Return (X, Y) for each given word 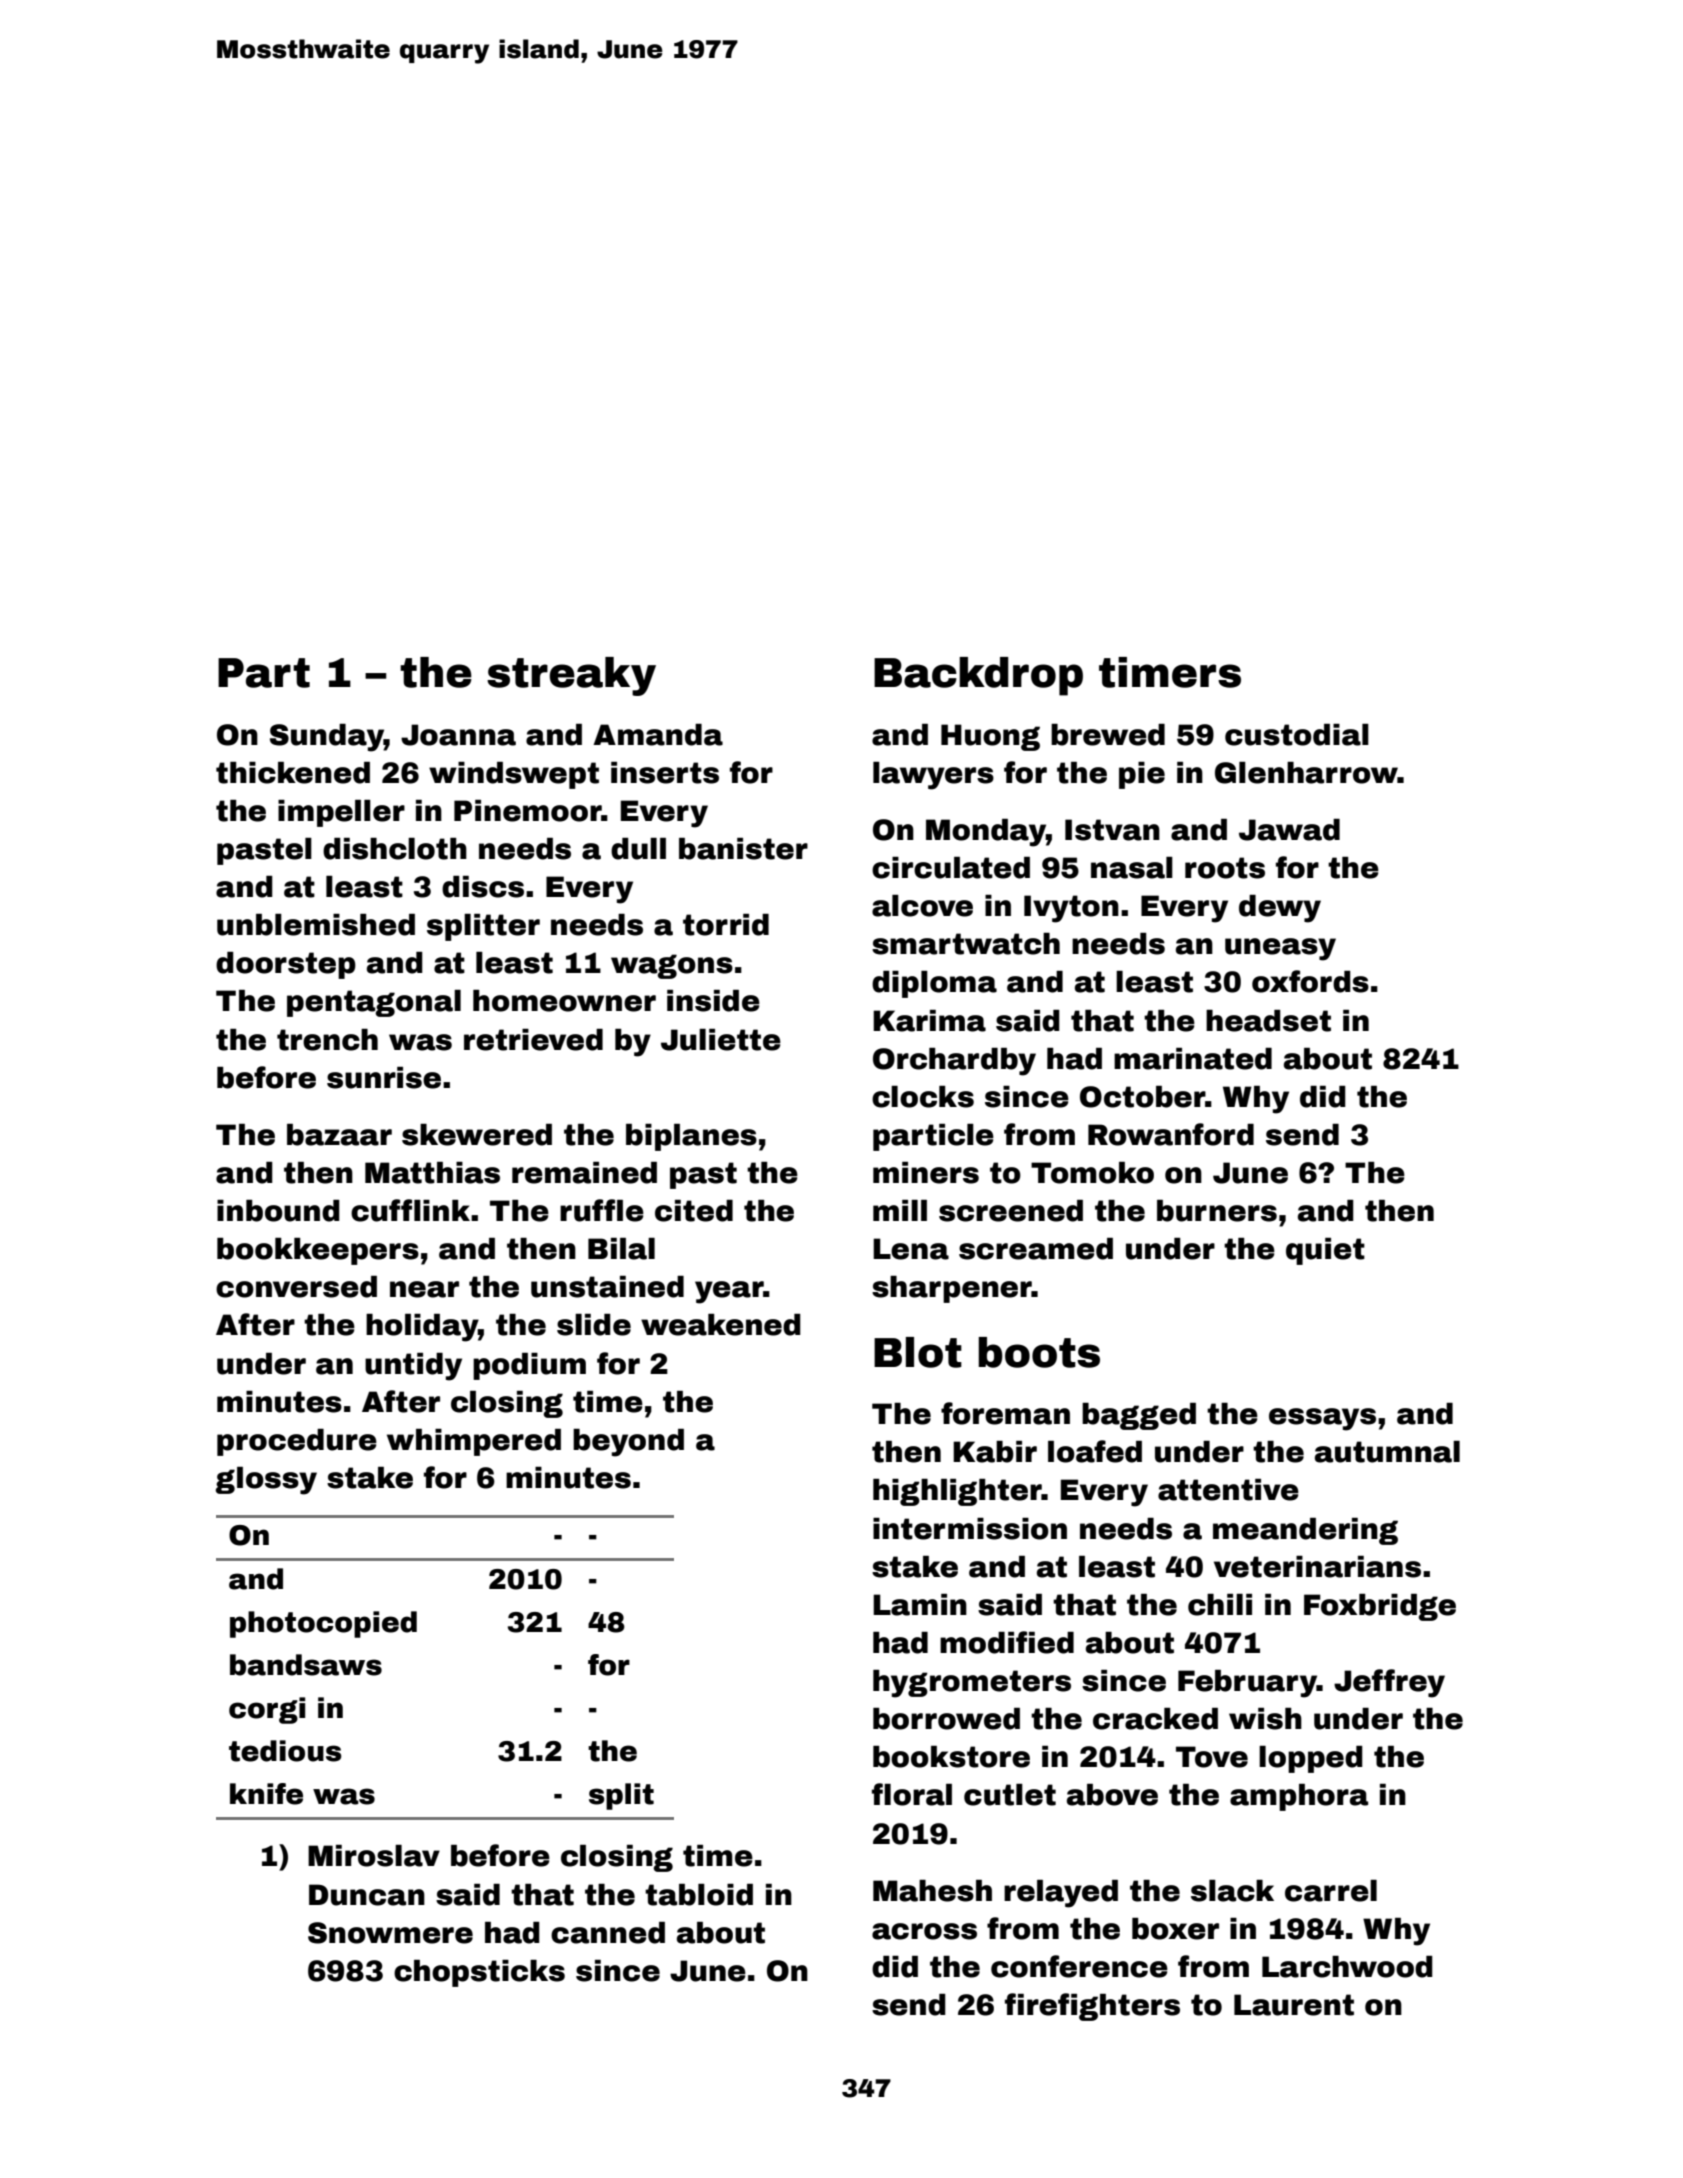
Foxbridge (1380, 1607)
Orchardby (954, 1062)
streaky (571, 676)
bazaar (339, 1135)
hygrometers (972, 1684)
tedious (285, 1751)
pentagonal (374, 1003)
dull (638, 849)
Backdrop (978, 676)
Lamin (920, 1605)
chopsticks (479, 1973)
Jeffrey (1389, 1683)
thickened (293, 773)
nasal (1132, 868)
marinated (1193, 1059)
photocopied (323, 1624)
